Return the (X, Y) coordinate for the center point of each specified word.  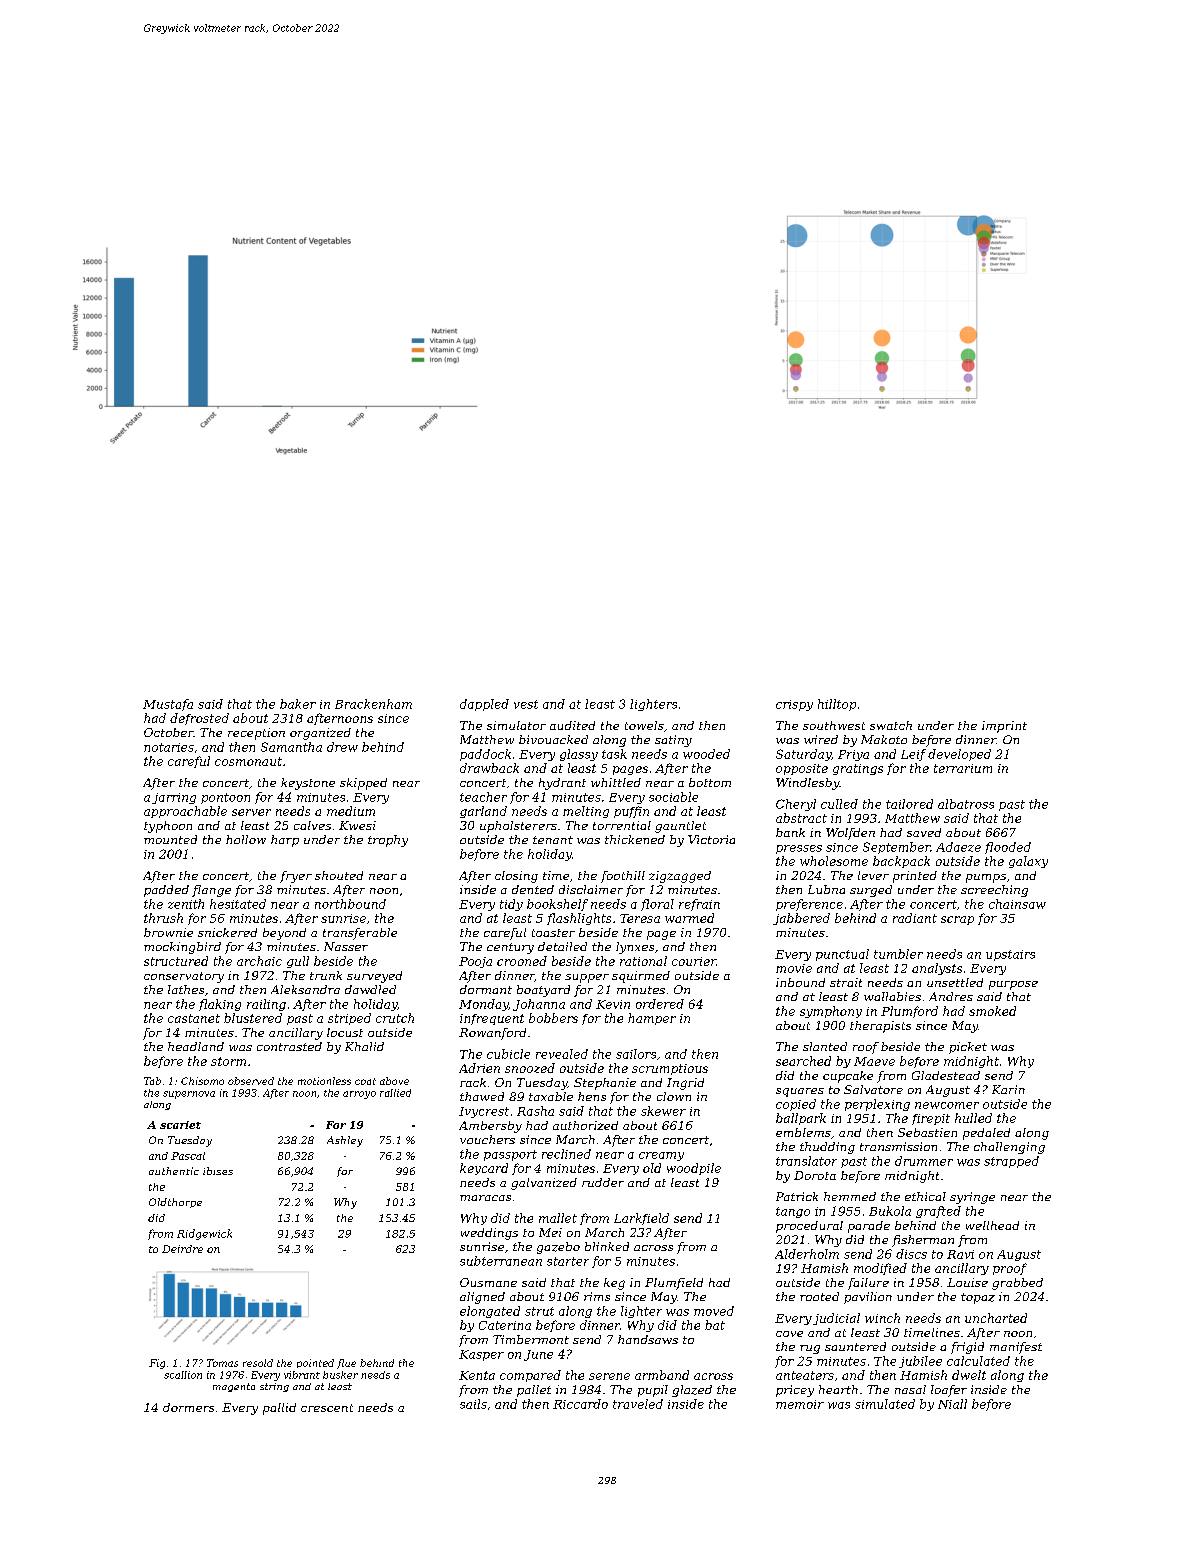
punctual (842, 955)
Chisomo (202, 1081)
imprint (1004, 727)
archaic (259, 961)
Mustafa (168, 705)
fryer (296, 877)
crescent (327, 1408)
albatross (966, 804)
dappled (484, 705)
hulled (973, 1118)
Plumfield (674, 1284)
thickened (635, 839)
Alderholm (807, 1254)
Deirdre (182, 1249)
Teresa (640, 918)
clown (674, 1096)
